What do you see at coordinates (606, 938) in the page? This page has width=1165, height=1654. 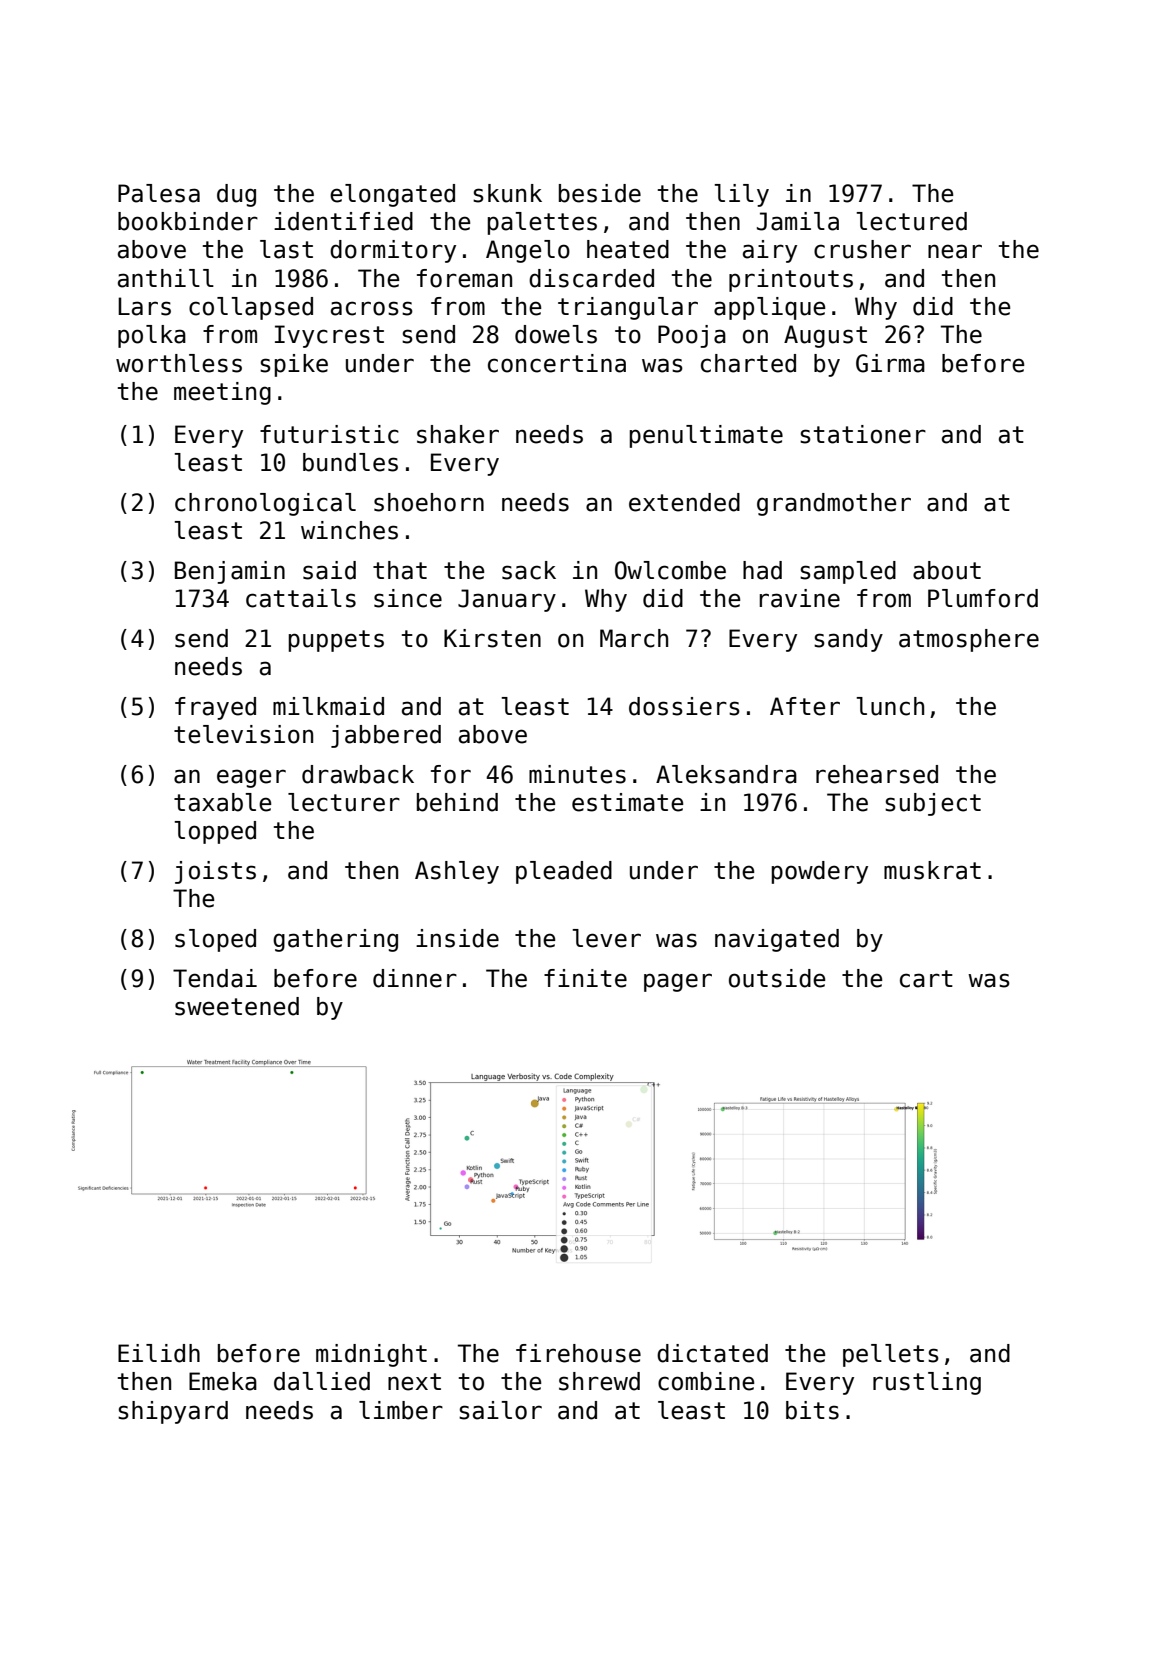 I see `lever` at bounding box center [606, 938].
